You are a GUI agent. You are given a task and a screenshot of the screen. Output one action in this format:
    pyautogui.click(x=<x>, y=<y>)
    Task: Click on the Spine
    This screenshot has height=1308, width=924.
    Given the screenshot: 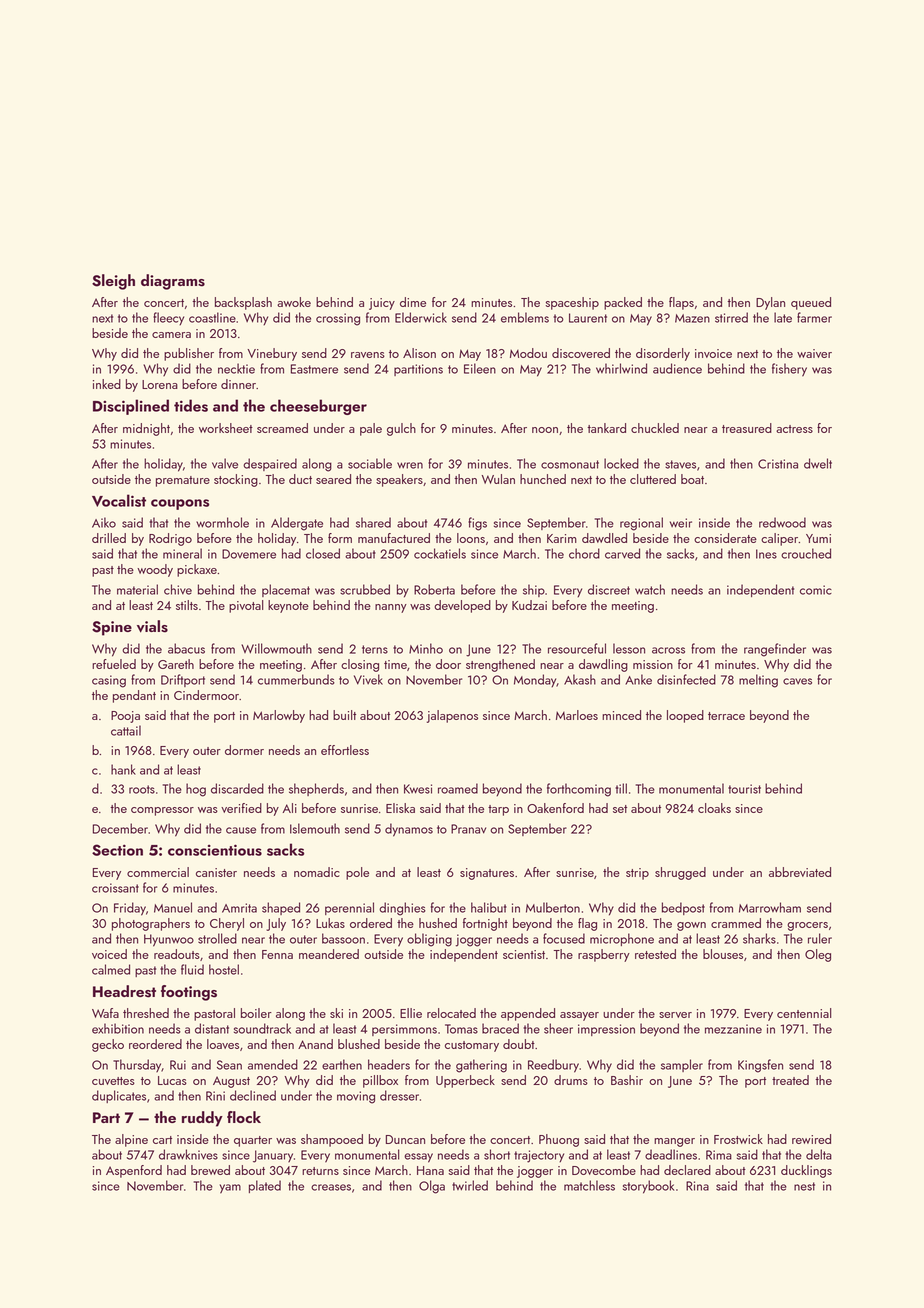 What is the action you would take?
    pyautogui.click(x=112, y=628)
